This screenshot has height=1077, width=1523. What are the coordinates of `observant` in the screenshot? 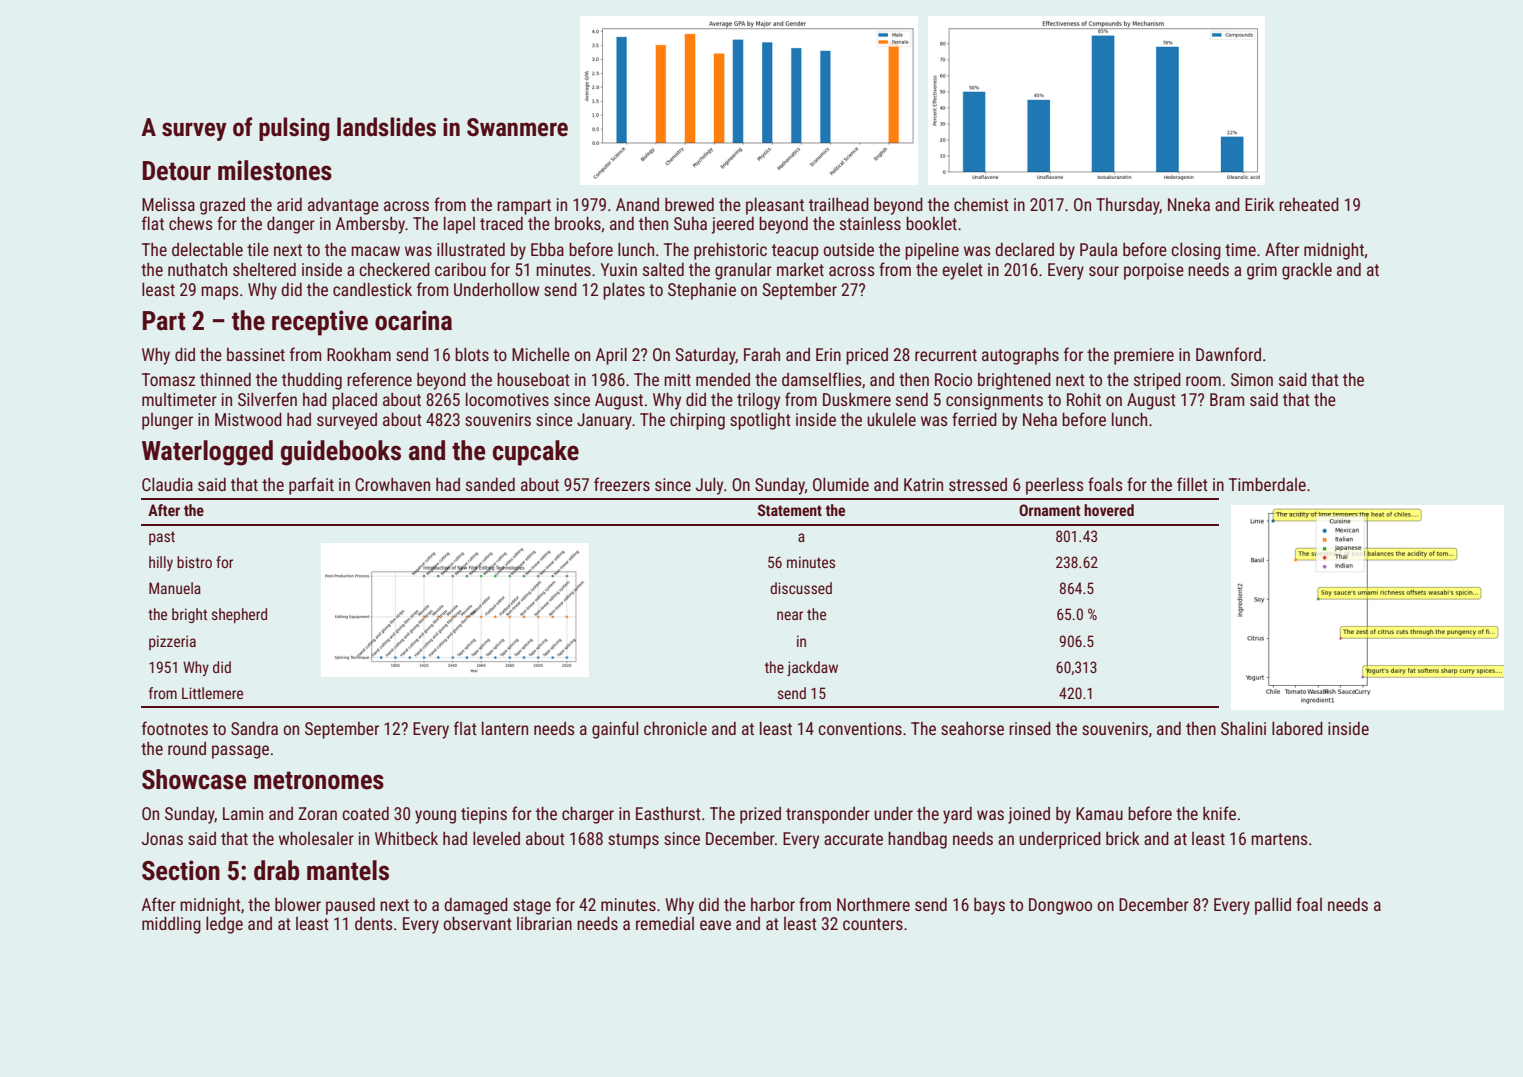 It's located at (477, 923).
